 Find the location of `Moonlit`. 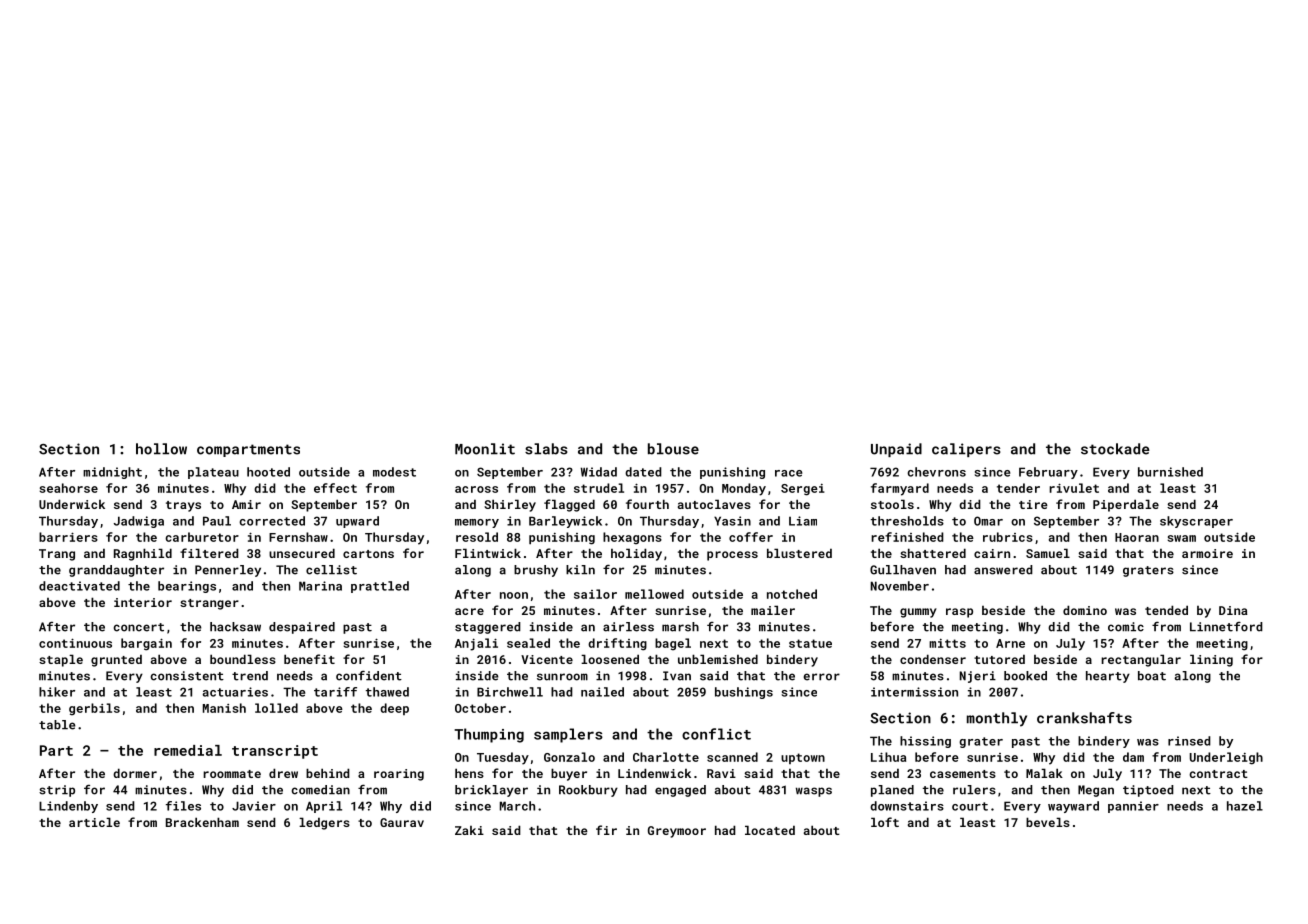

Moonlit is located at coordinates (485, 449).
